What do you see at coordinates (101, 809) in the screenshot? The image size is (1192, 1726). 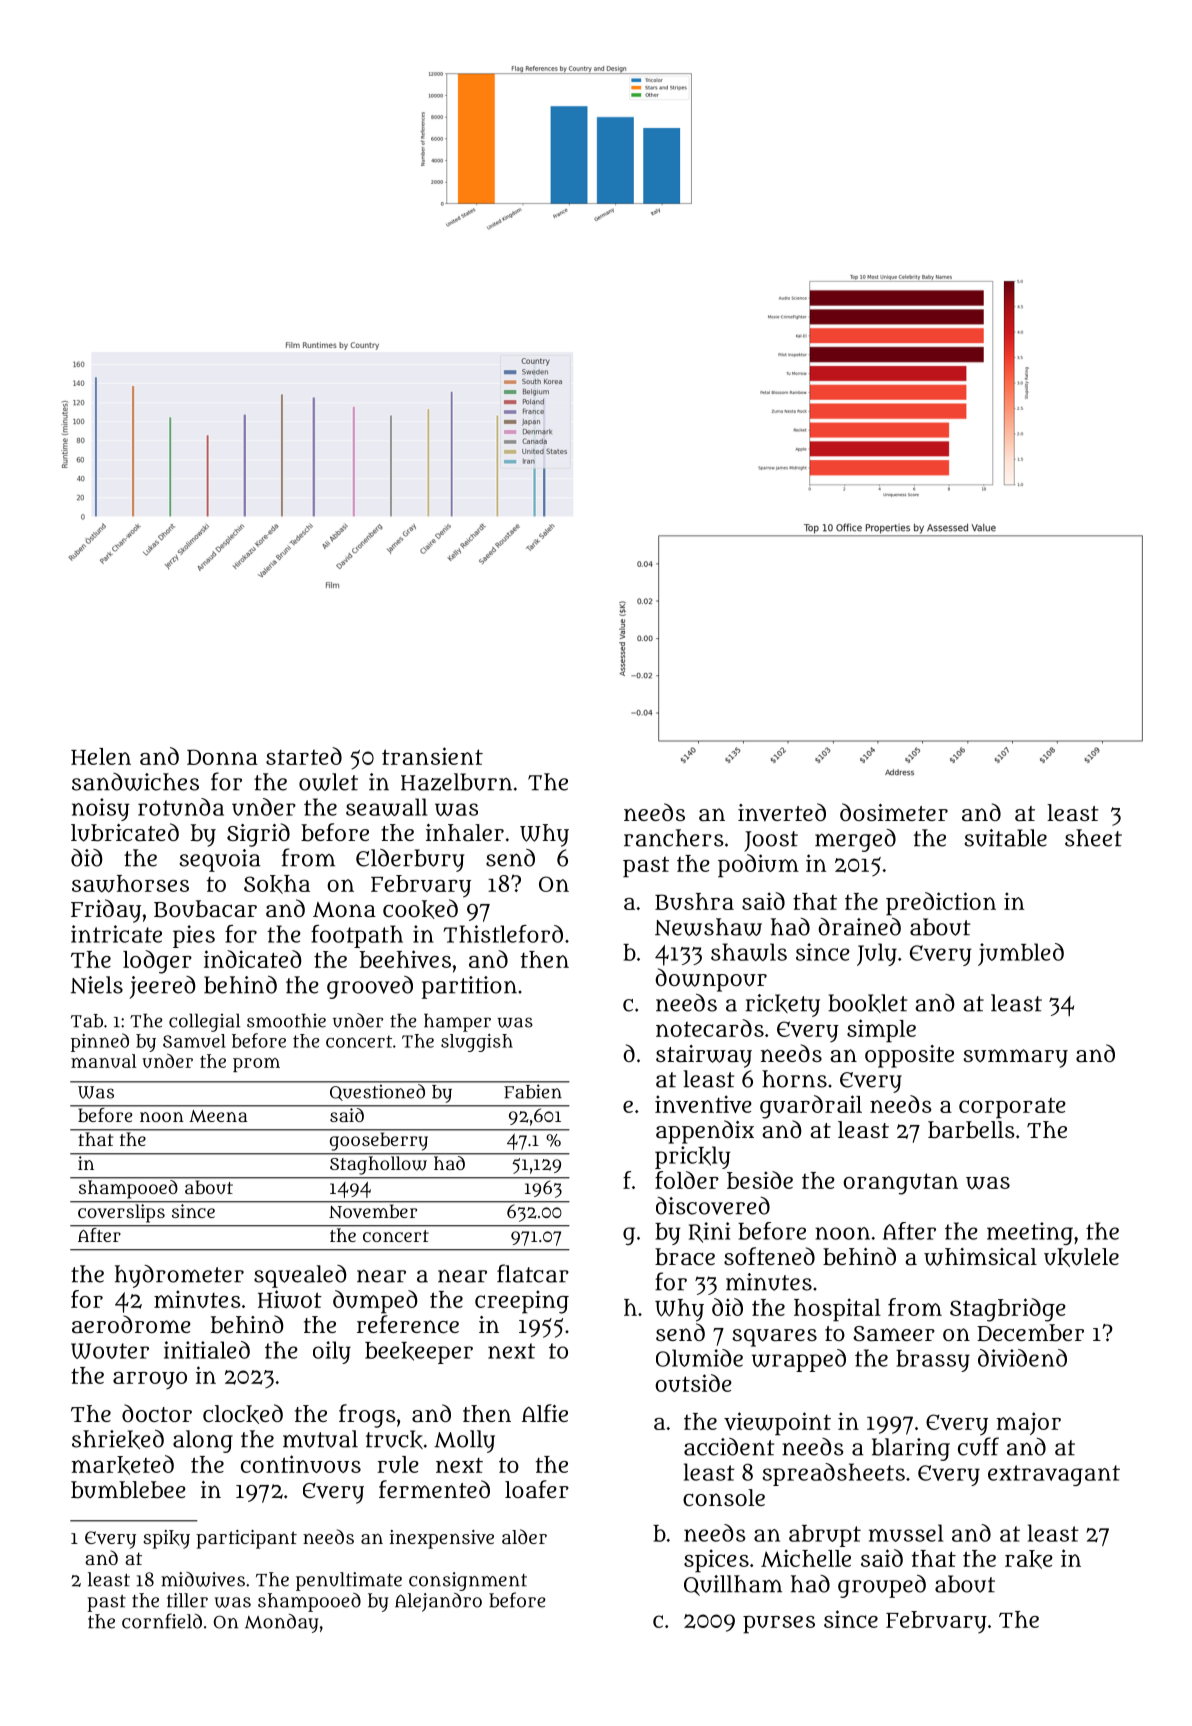 I see `noisy` at bounding box center [101, 809].
